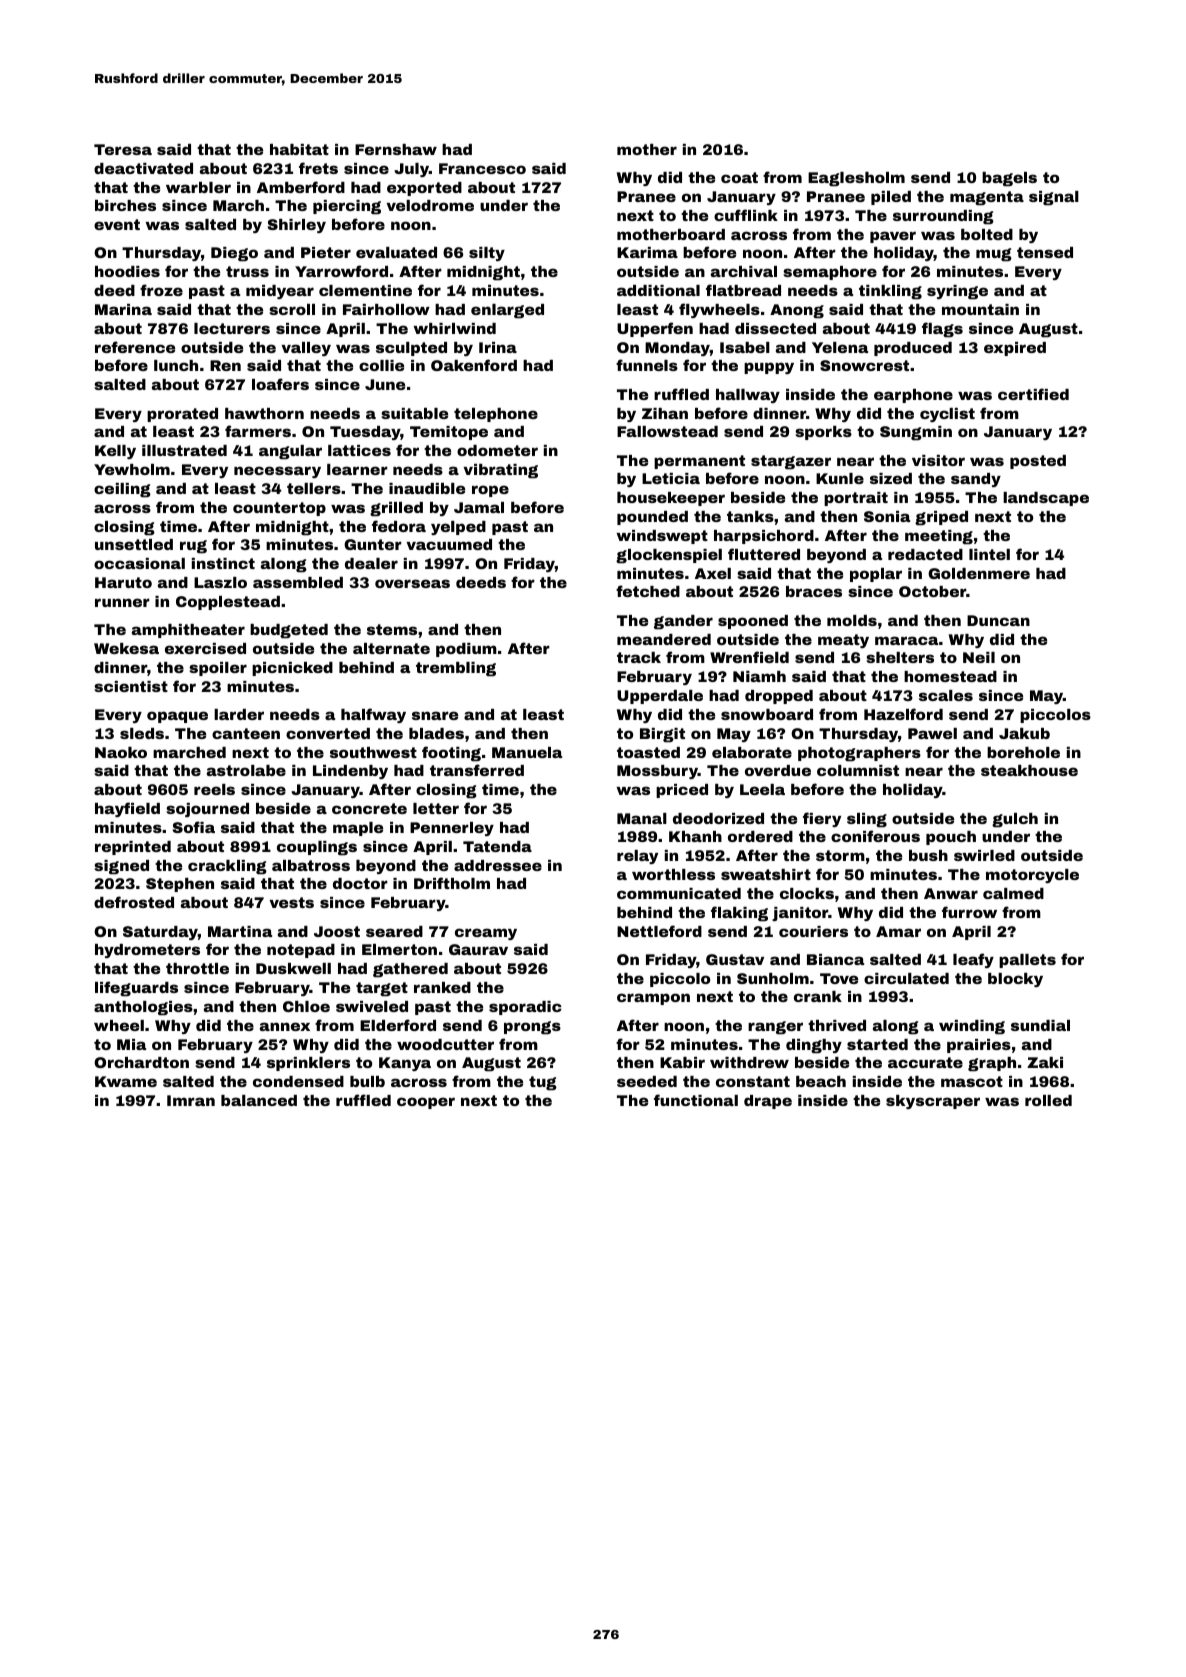  Describe the element at coordinates (858, 770) in the document. I see `columnist` at that location.
